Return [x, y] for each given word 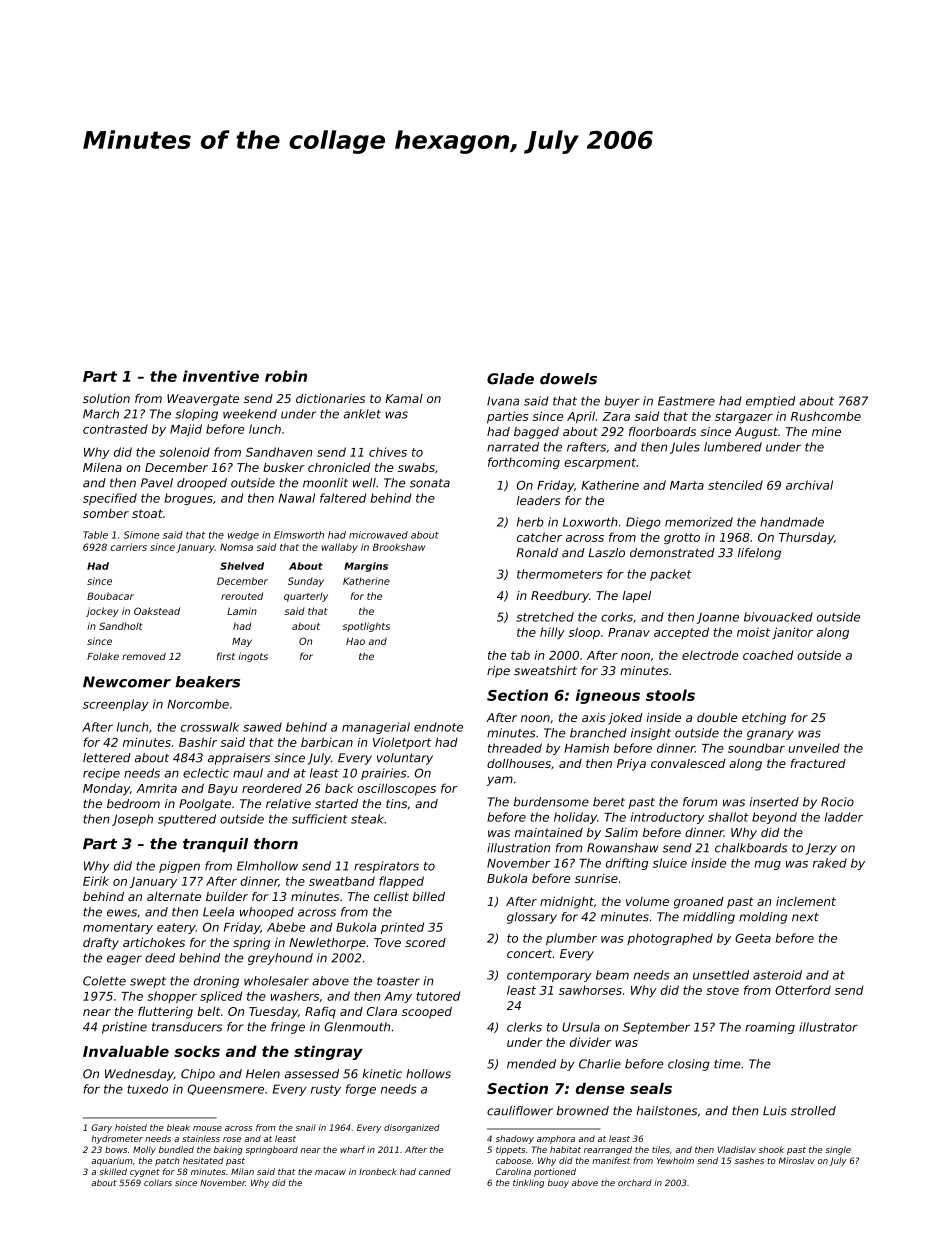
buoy [558, 1183]
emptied [770, 402]
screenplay [116, 705]
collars [158, 1182]
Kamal [404, 398]
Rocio [837, 802]
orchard [635, 1182]
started [336, 804]
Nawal [297, 498]
